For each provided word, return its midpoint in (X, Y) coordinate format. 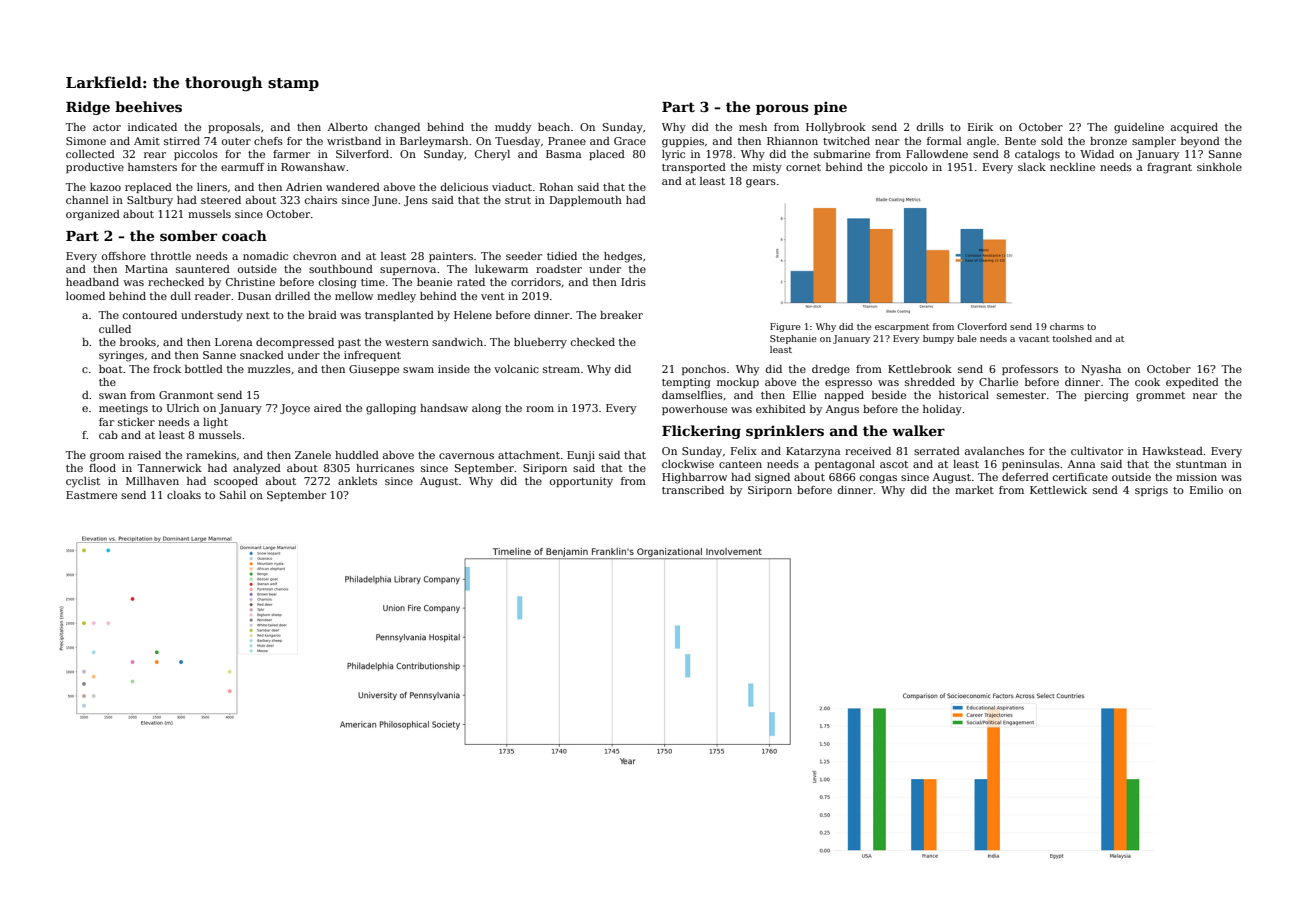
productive (95, 168)
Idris (633, 282)
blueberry (540, 343)
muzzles (269, 369)
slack (1032, 167)
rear (155, 155)
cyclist (83, 482)
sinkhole (1219, 167)
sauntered (203, 269)
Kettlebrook (920, 369)
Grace (630, 141)
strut (518, 200)
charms (1067, 326)
